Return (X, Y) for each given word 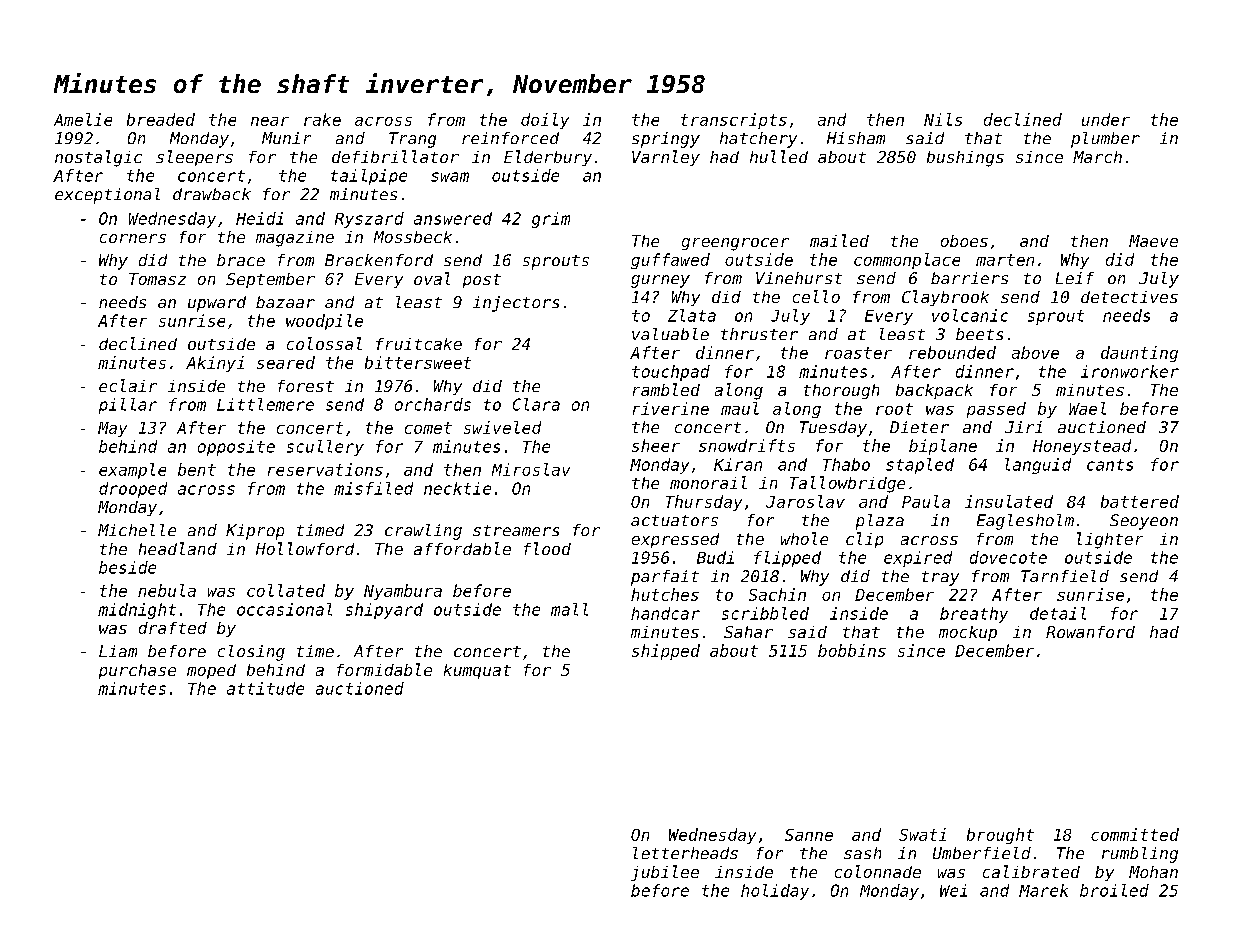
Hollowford (305, 548)
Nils (943, 119)
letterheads (685, 853)
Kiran (738, 464)
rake (322, 119)
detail (1058, 613)
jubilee (665, 873)
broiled (1114, 890)
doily (545, 121)
